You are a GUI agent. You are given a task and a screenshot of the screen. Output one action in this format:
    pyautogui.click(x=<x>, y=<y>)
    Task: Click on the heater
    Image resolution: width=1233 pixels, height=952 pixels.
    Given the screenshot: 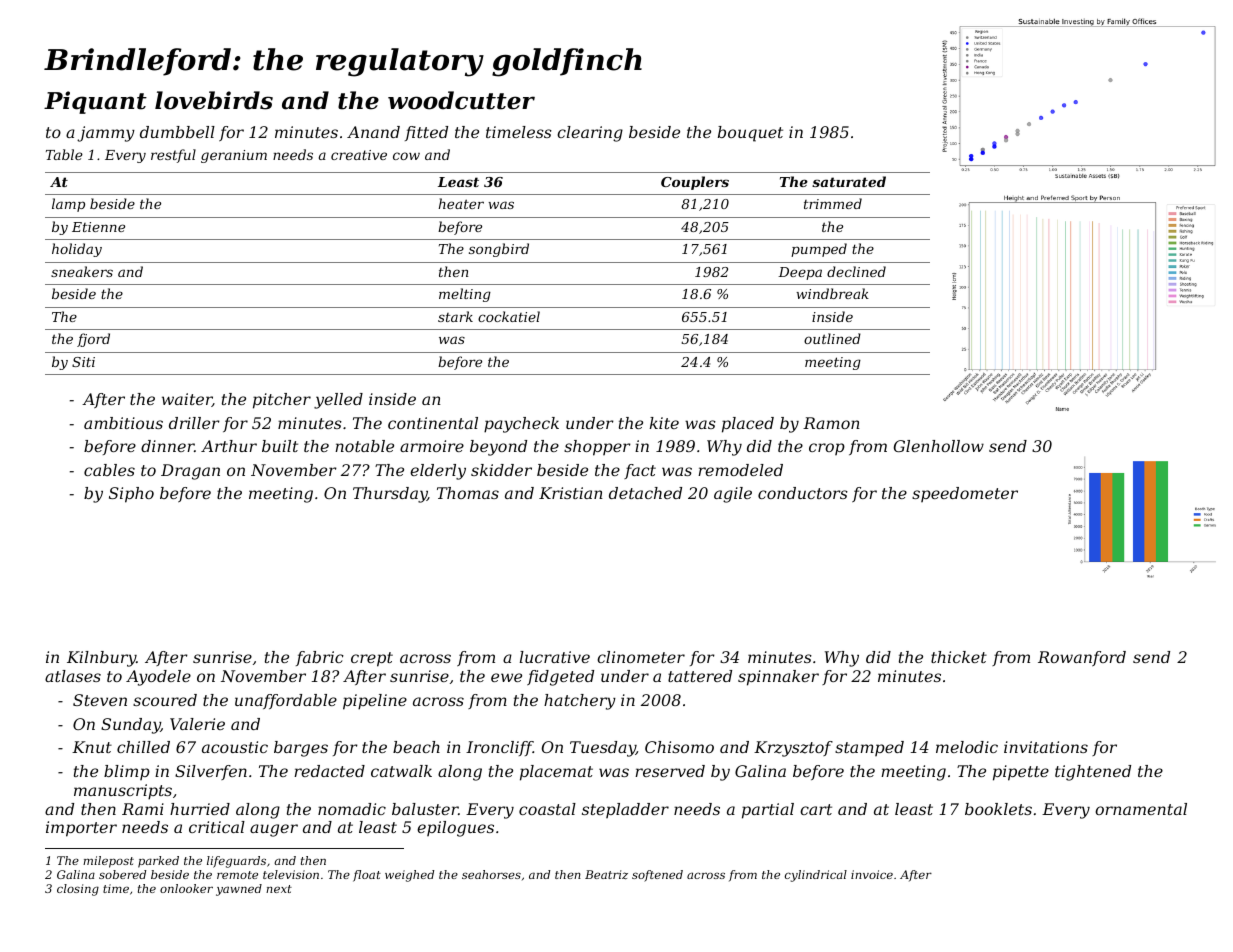 What is the action you would take?
    pyautogui.click(x=461, y=203)
